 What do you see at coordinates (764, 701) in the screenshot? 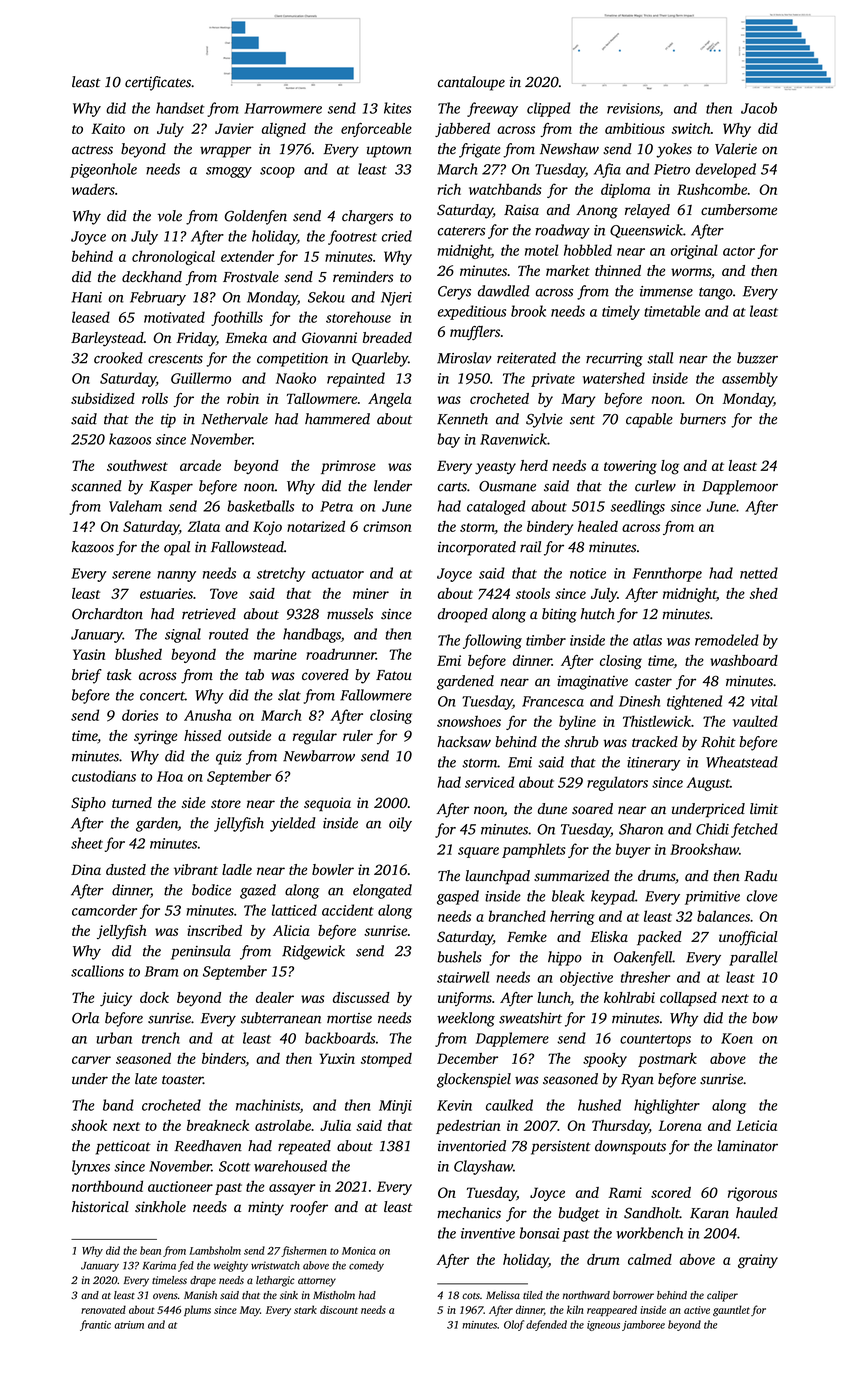
I see `vital` at bounding box center [764, 701].
